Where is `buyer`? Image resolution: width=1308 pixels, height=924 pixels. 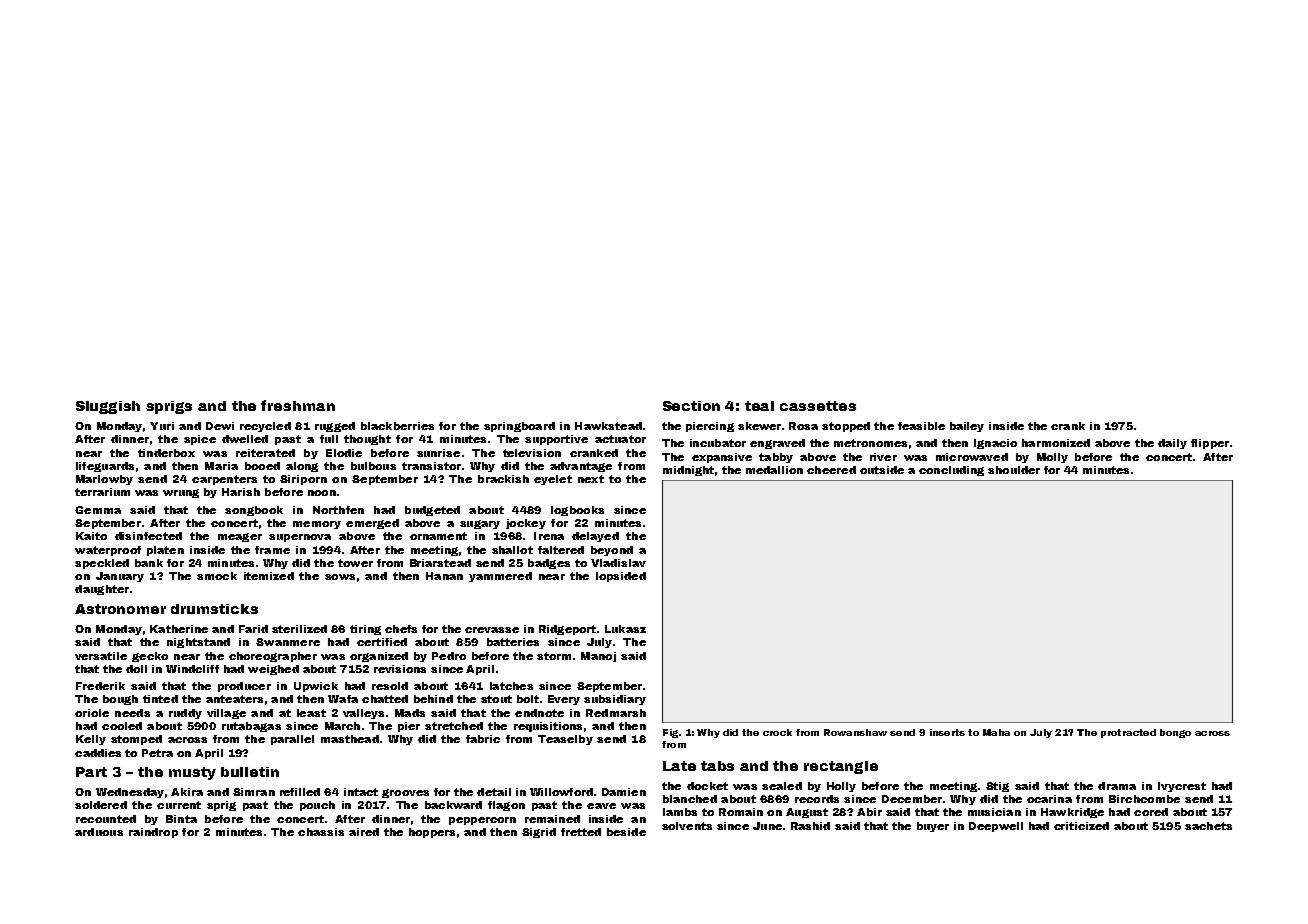
buyer is located at coordinates (933, 827).
